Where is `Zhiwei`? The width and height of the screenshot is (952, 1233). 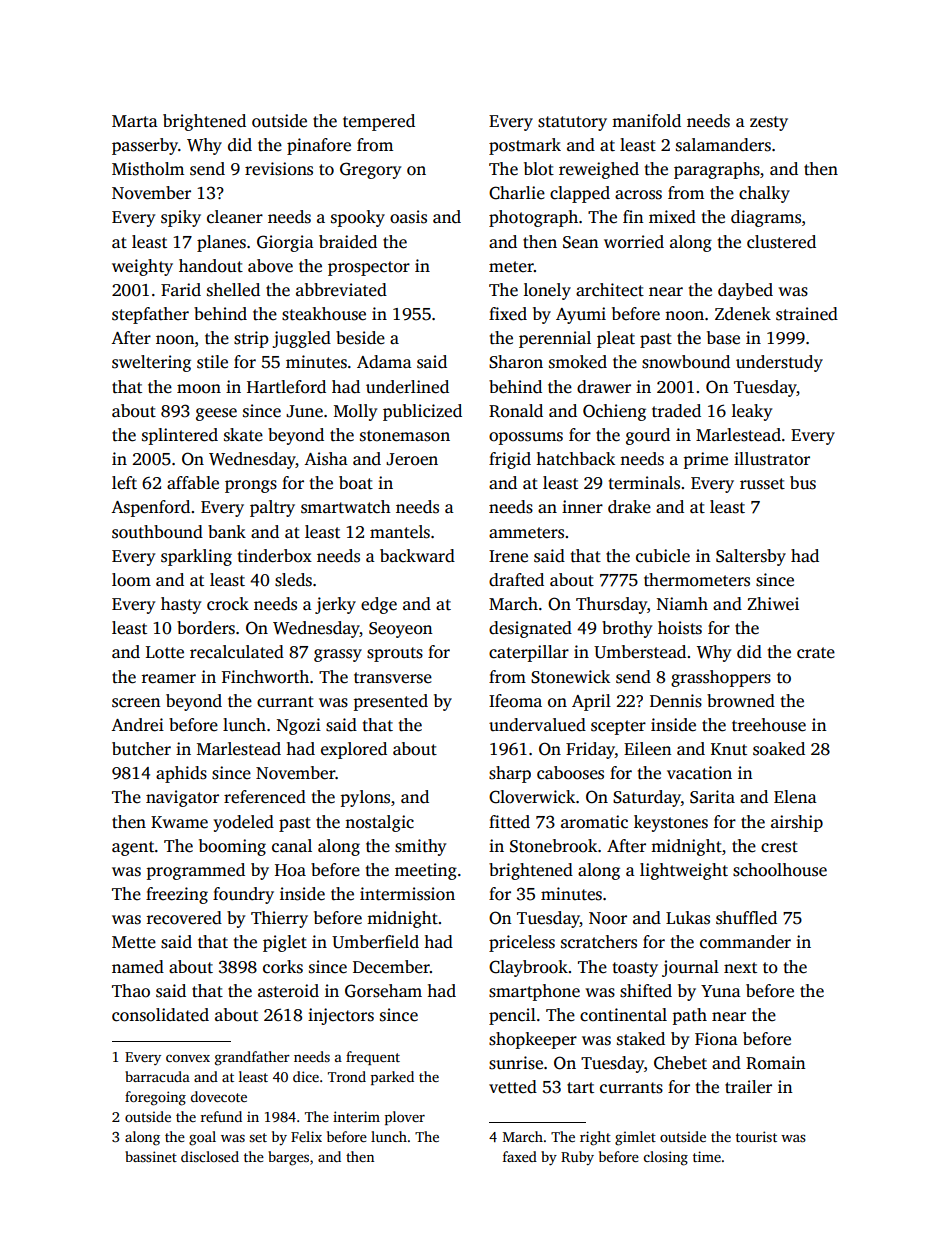
Zhiwei is located at coordinates (773, 604).
